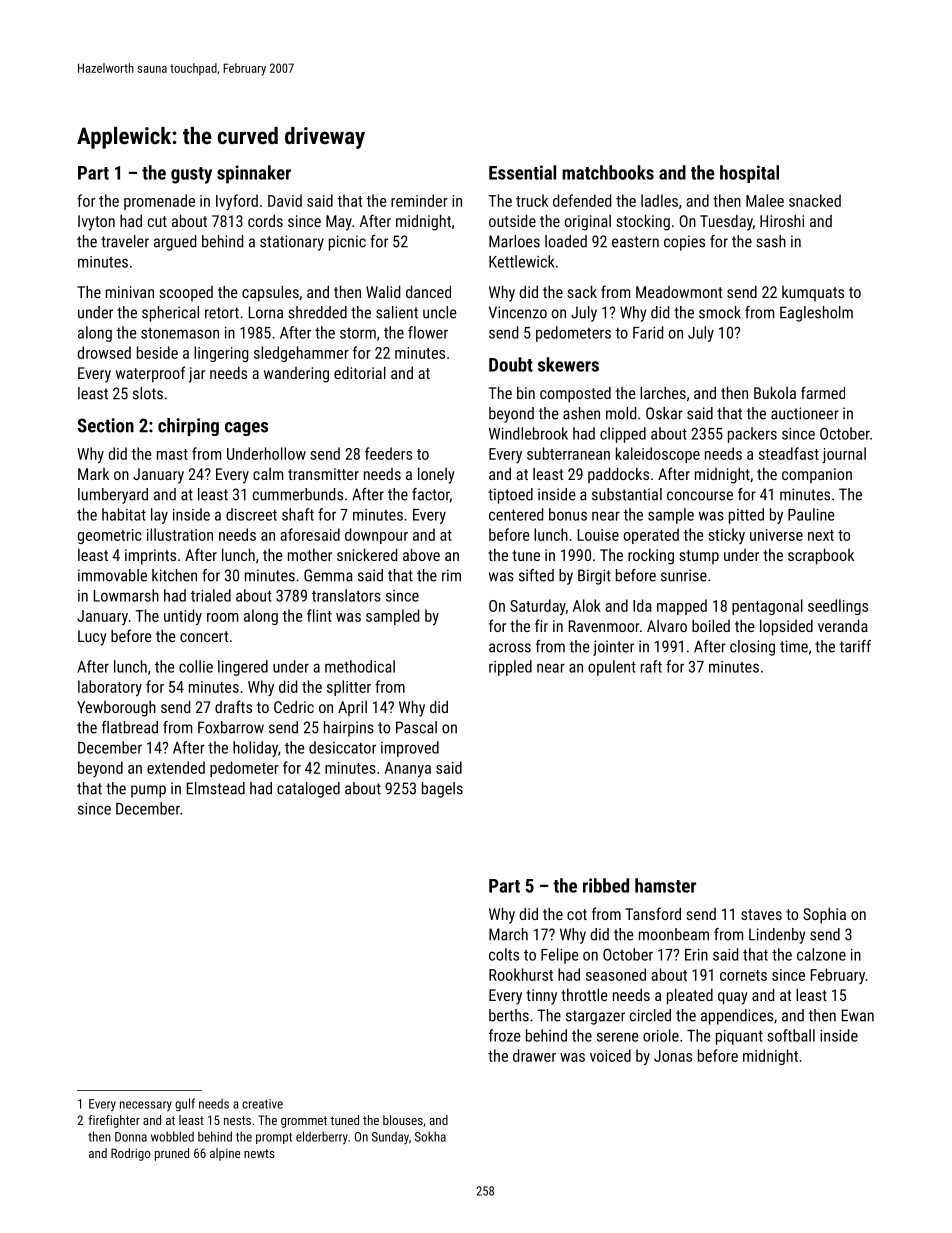 The height and width of the document is (1233, 952). I want to click on pump, so click(148, 791).
